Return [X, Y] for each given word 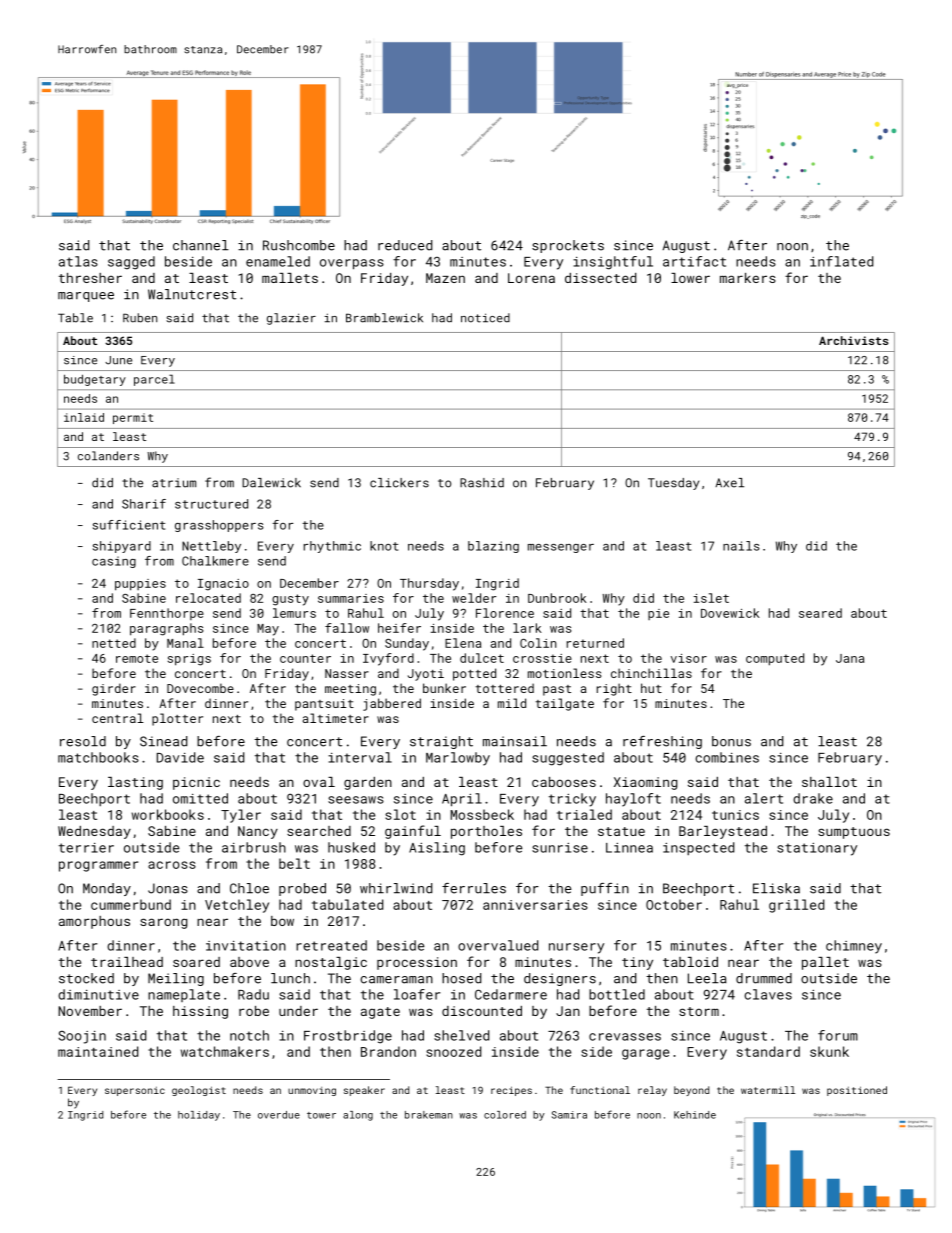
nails [741, 546]
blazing [493, 547]
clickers [399, 483]
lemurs [294, 613]
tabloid [690, 962]
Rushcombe [299, 245]
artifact [694, 261]
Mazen [445, 278]
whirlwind [396, 888]
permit [133, 418]
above [249, 962]
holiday [199, 1116]
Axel [729, 483]
